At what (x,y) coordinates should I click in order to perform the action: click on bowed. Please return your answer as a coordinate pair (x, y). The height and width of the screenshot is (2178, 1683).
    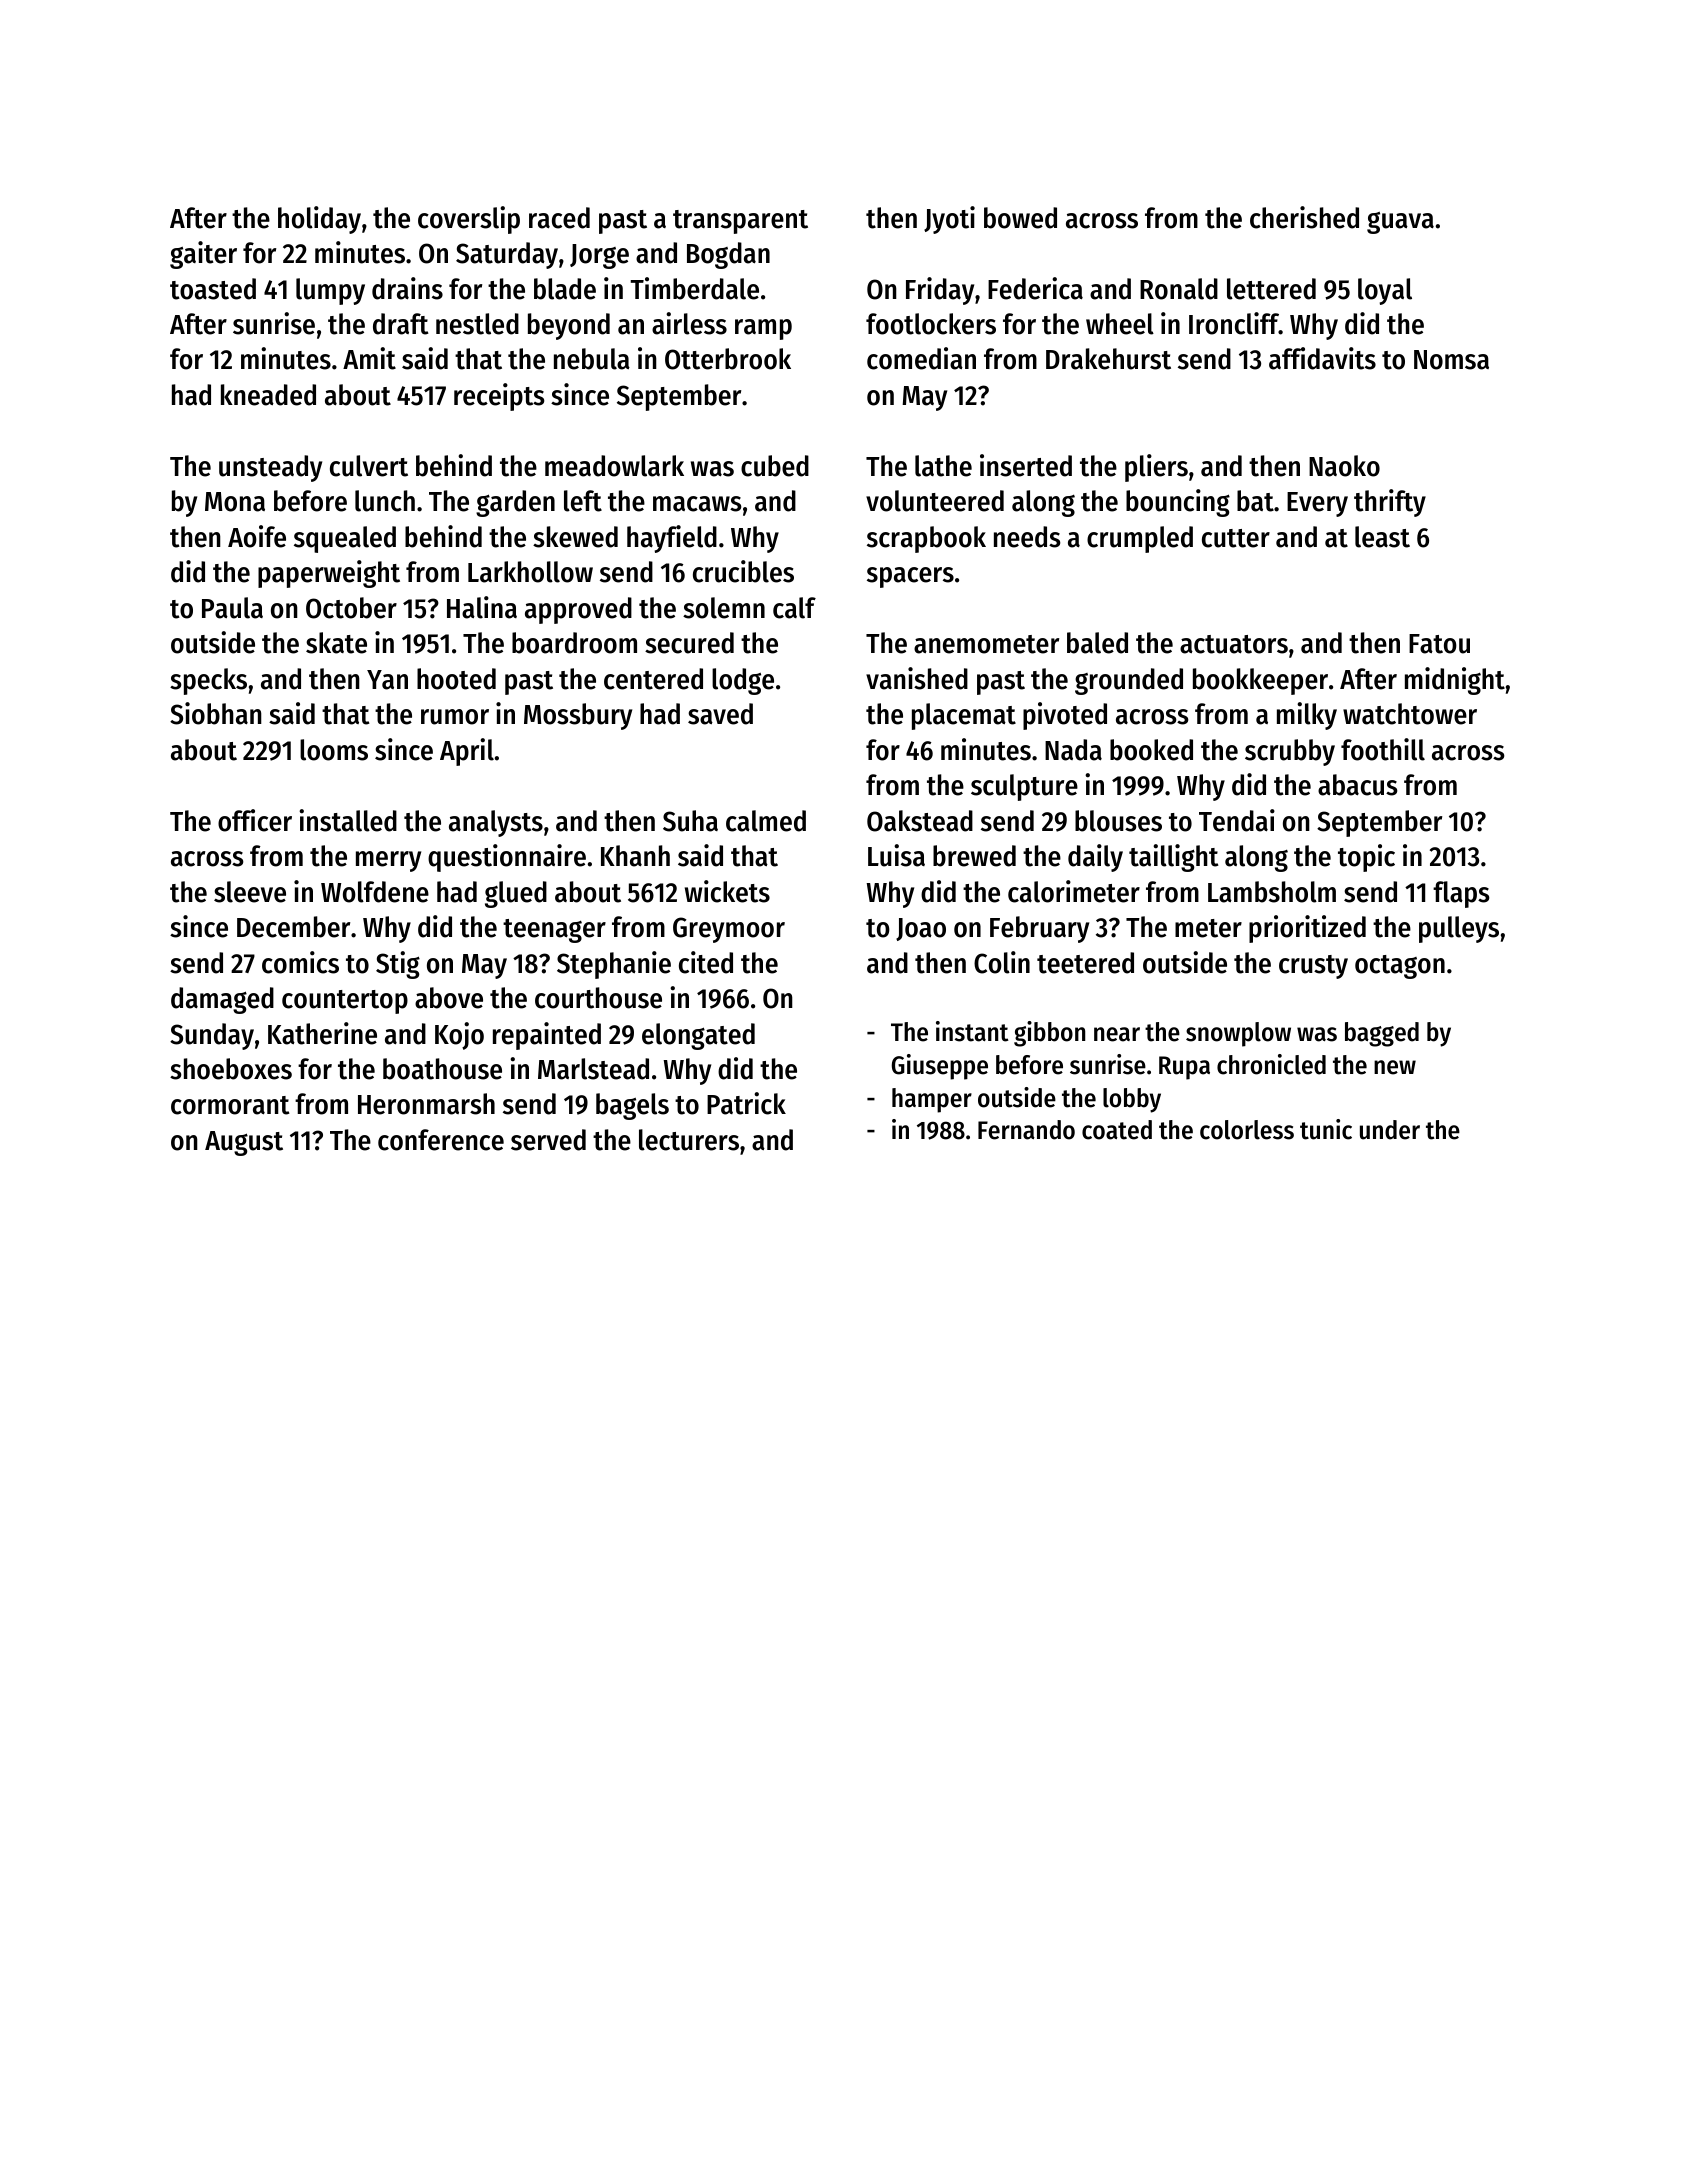
    Looking at the image, I should click on (1020, 218).
